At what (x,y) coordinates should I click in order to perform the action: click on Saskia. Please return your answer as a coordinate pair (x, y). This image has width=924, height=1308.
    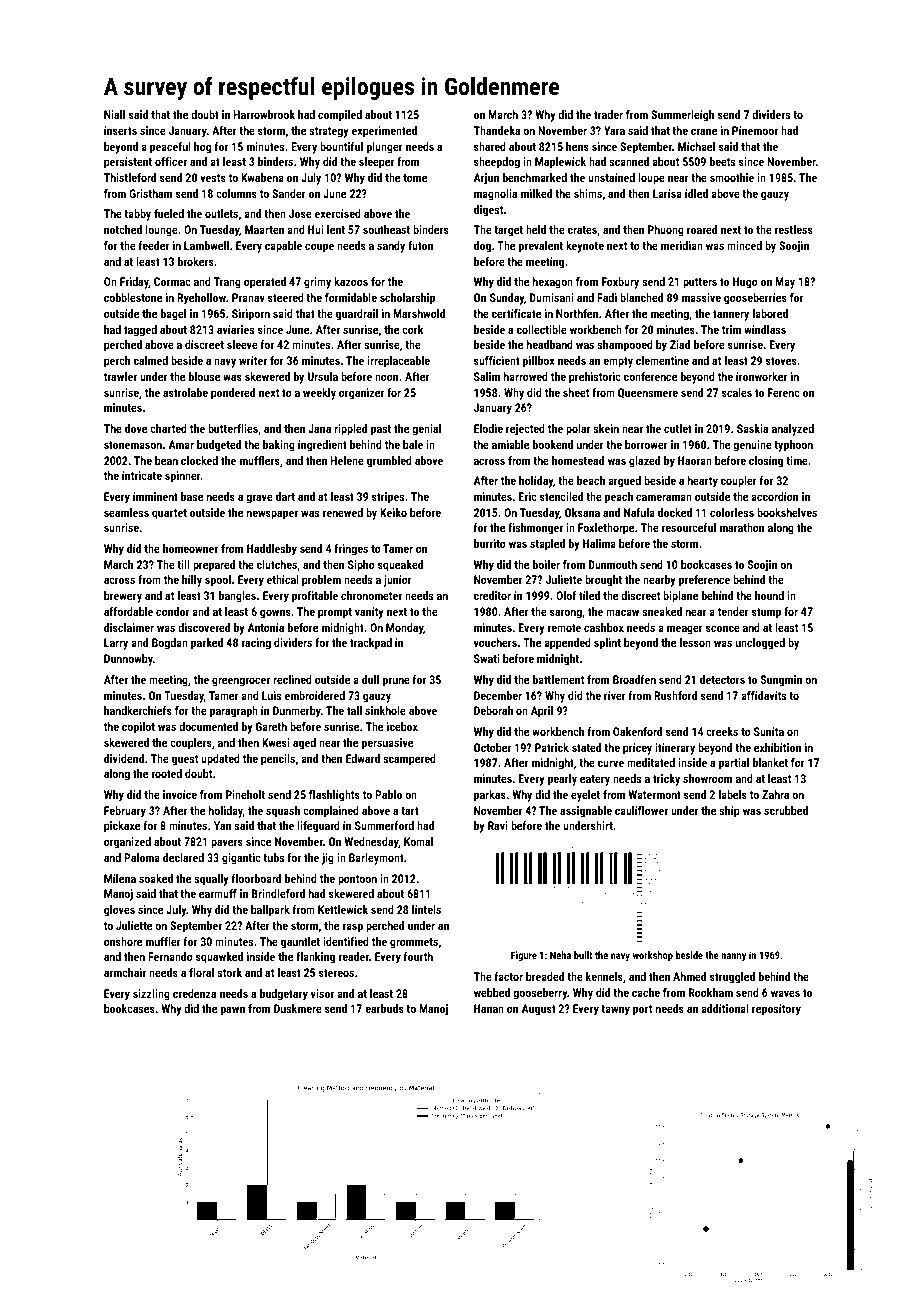
    Looking at the image, I should click on (752, 428).
